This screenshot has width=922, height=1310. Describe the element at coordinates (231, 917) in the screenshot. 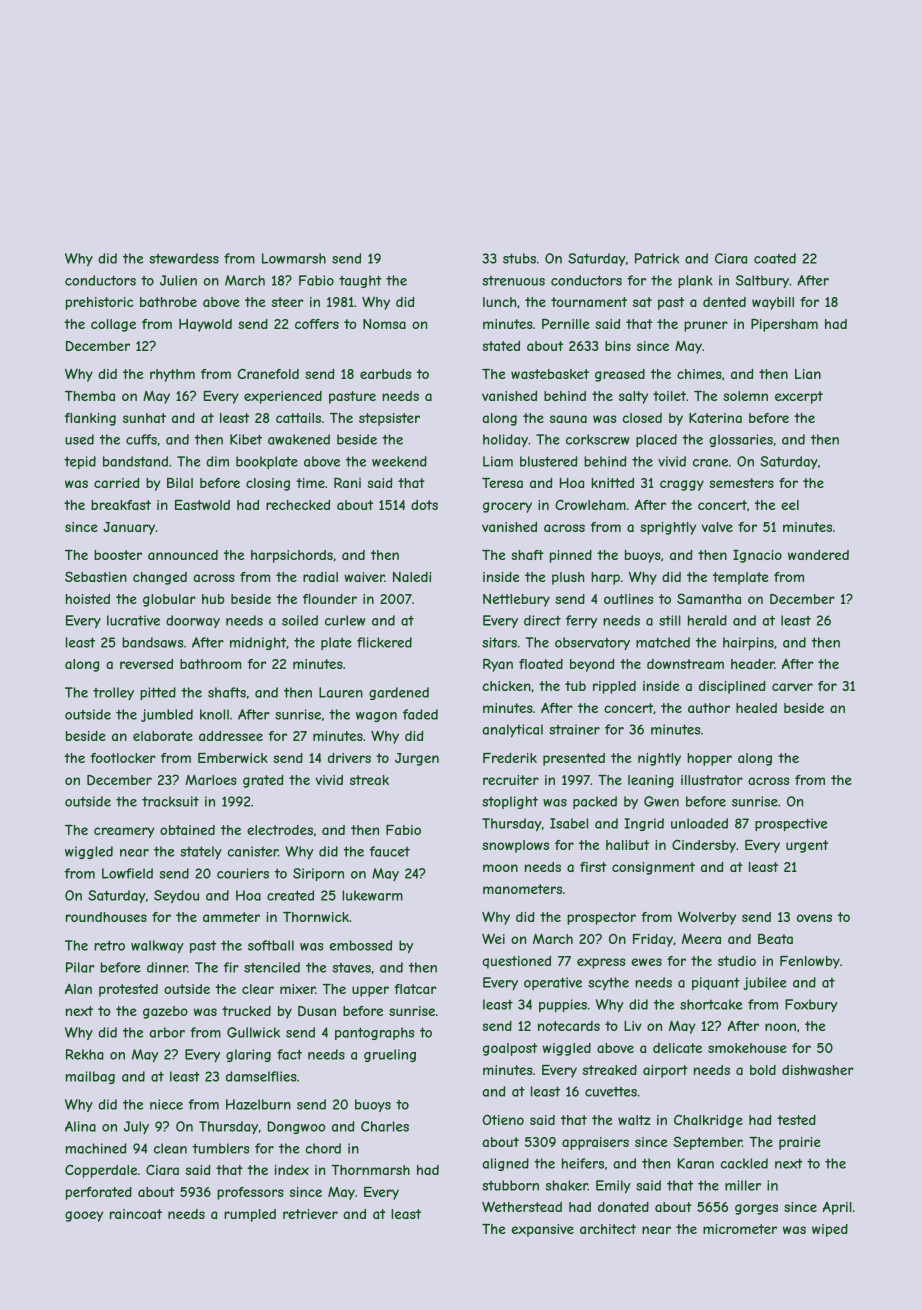

I see `ammeter` at that location.
